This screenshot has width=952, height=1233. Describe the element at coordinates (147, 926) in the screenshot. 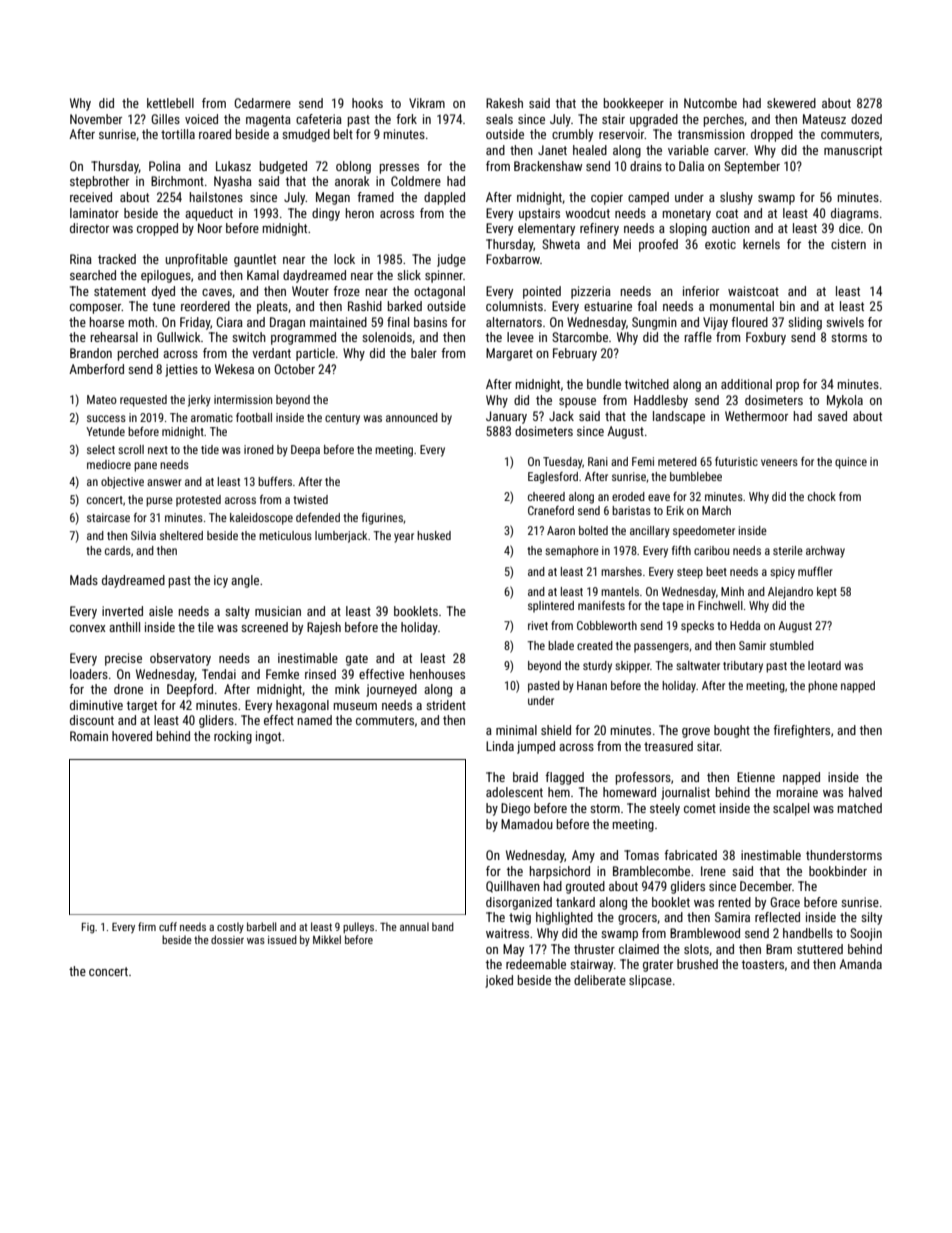

I see `firm` at that location.
